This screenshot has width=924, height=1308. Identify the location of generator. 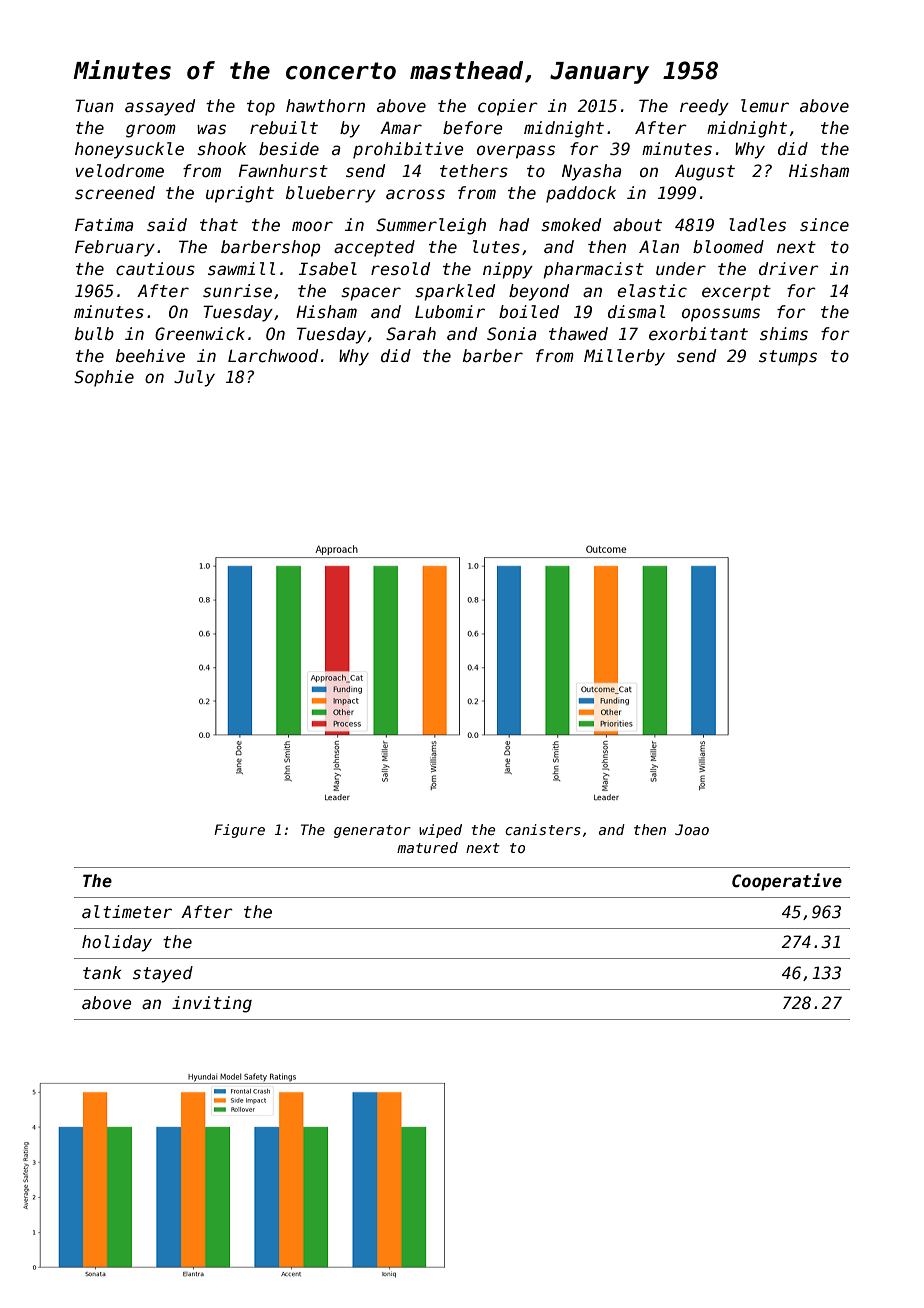
(372, 831).
